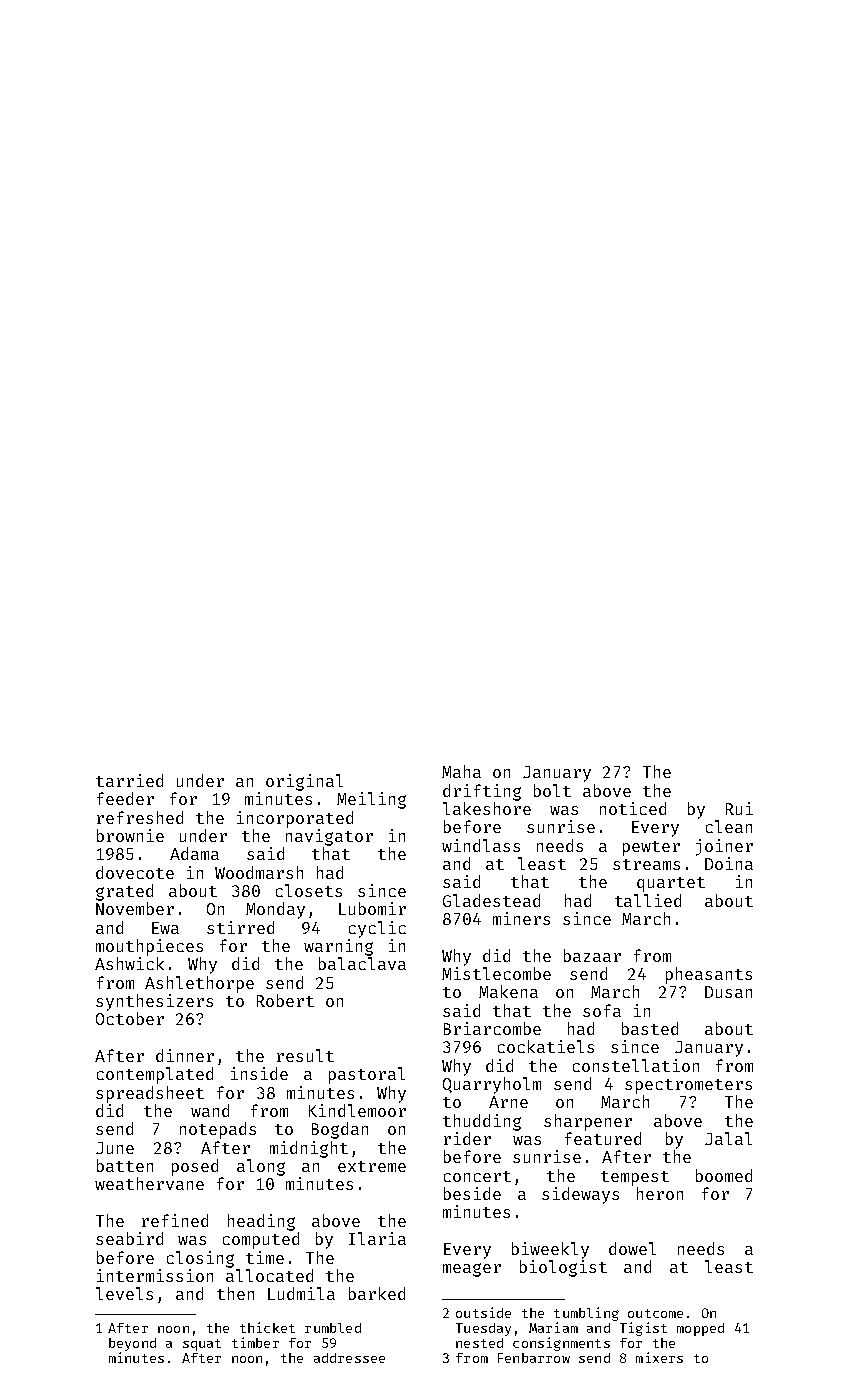  Describe the element at coordinates (362, 963) in the screenshot. I see `balaclava` at that location.
